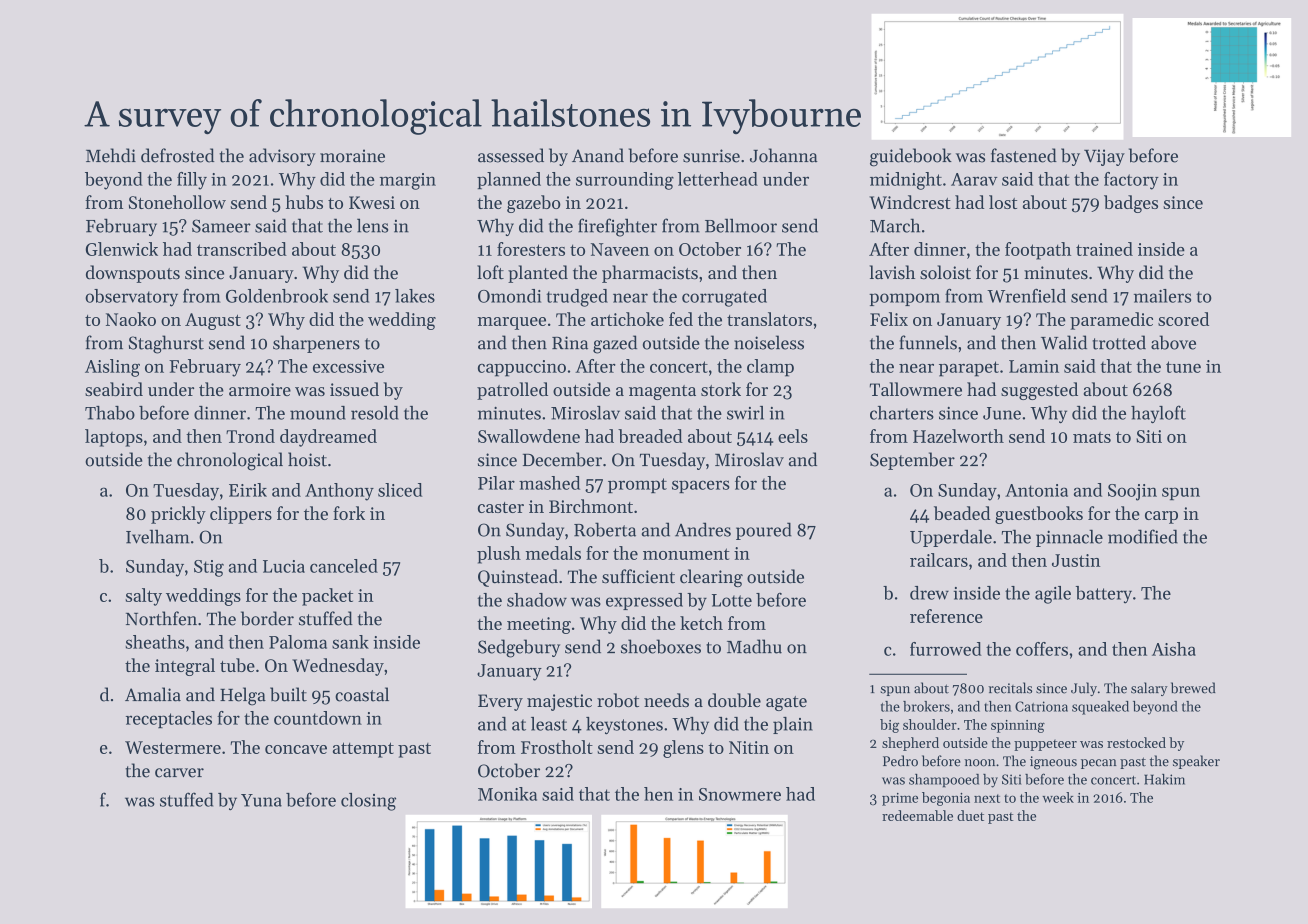  I want to click on assessed, so click(511, 155).
